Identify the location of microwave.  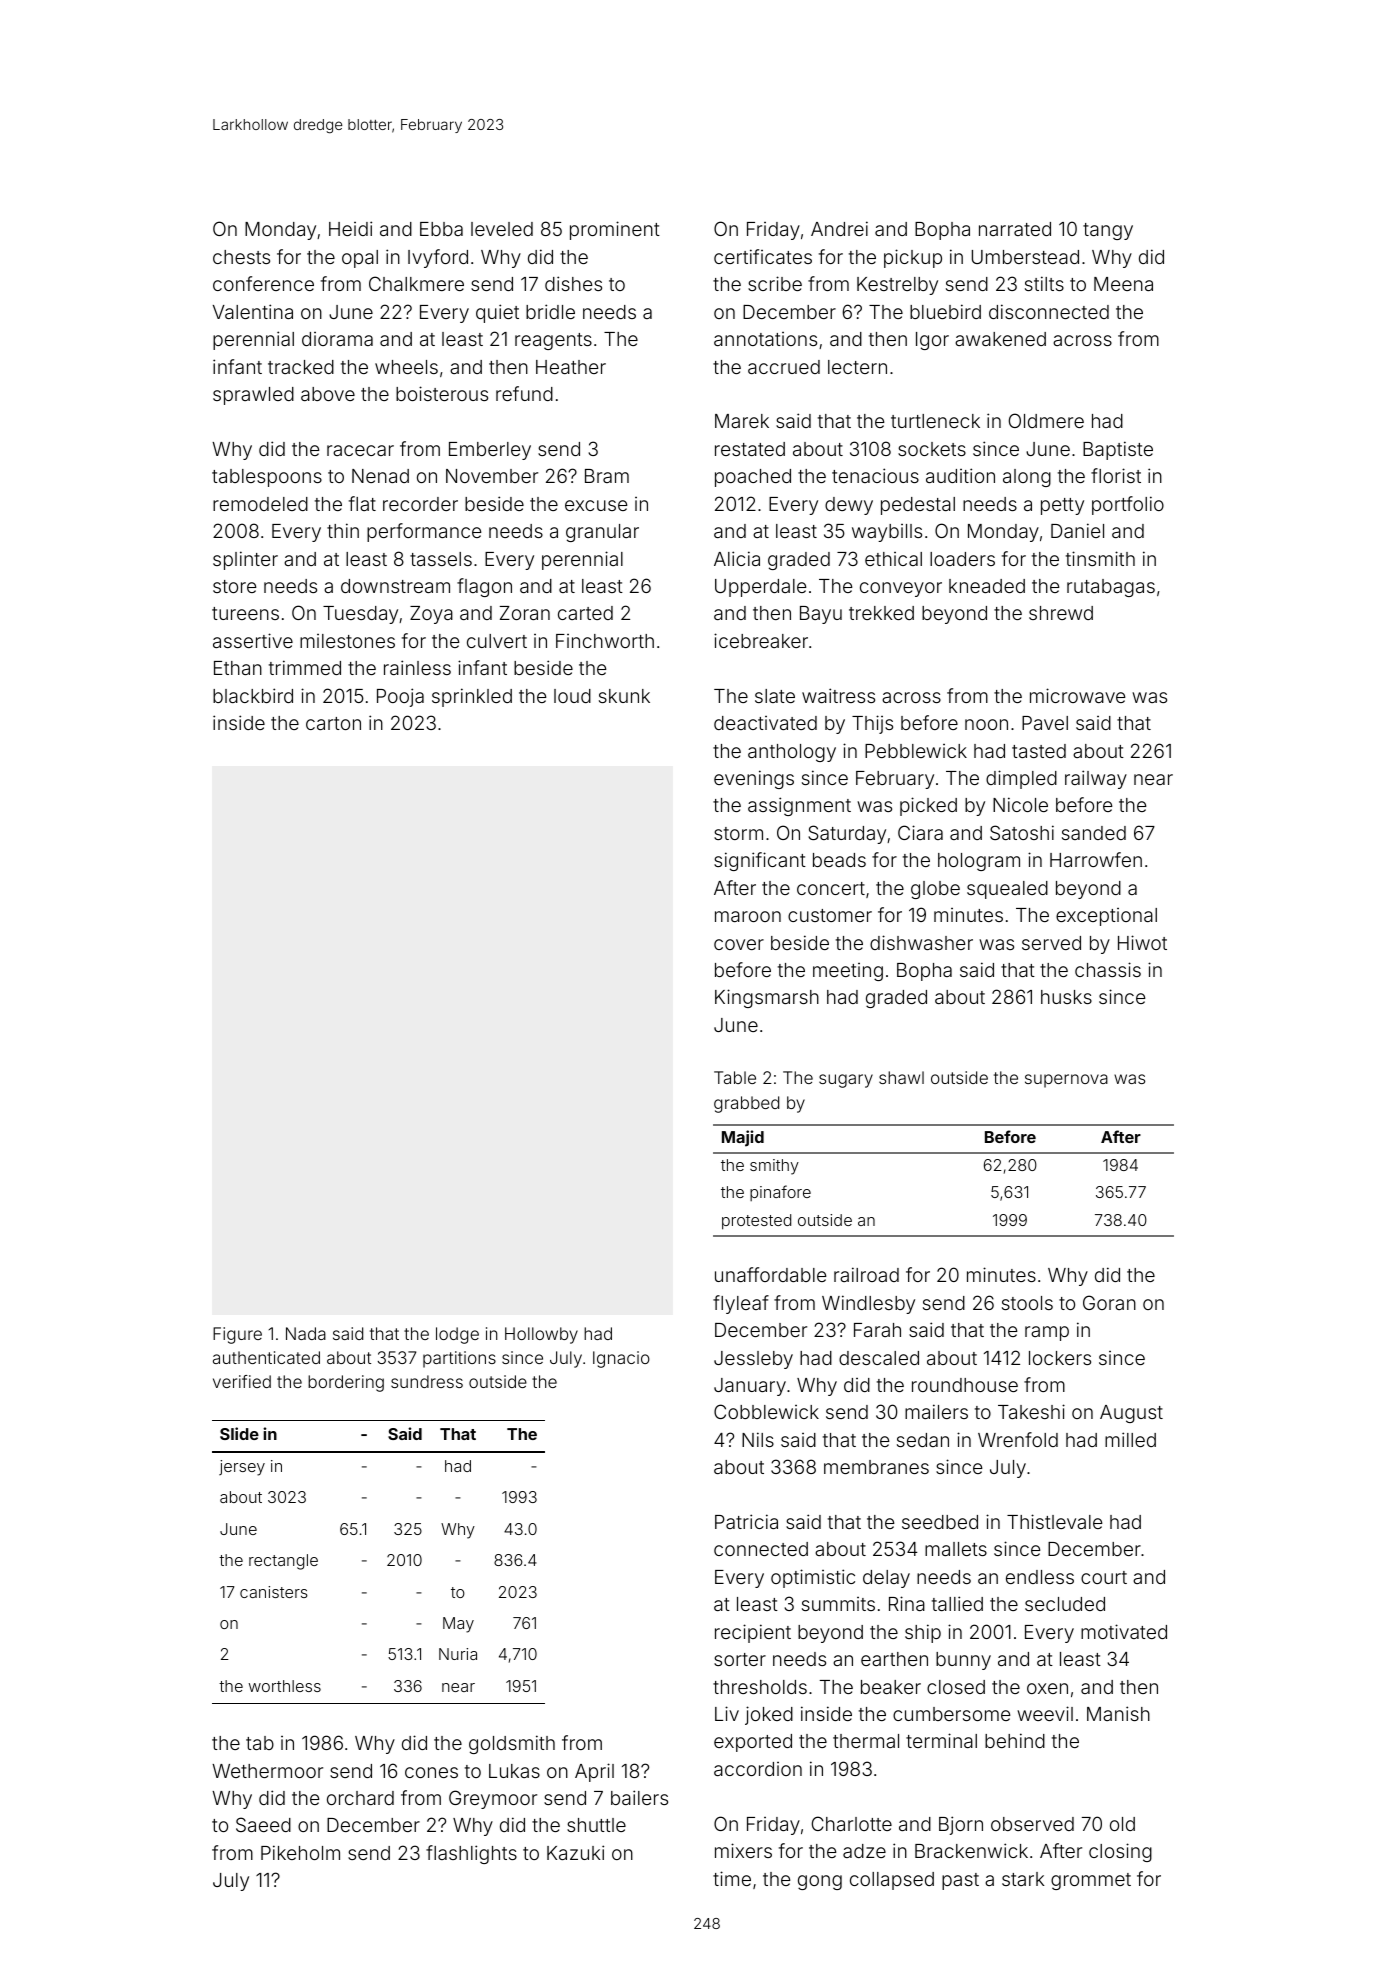
(1077, 695).
